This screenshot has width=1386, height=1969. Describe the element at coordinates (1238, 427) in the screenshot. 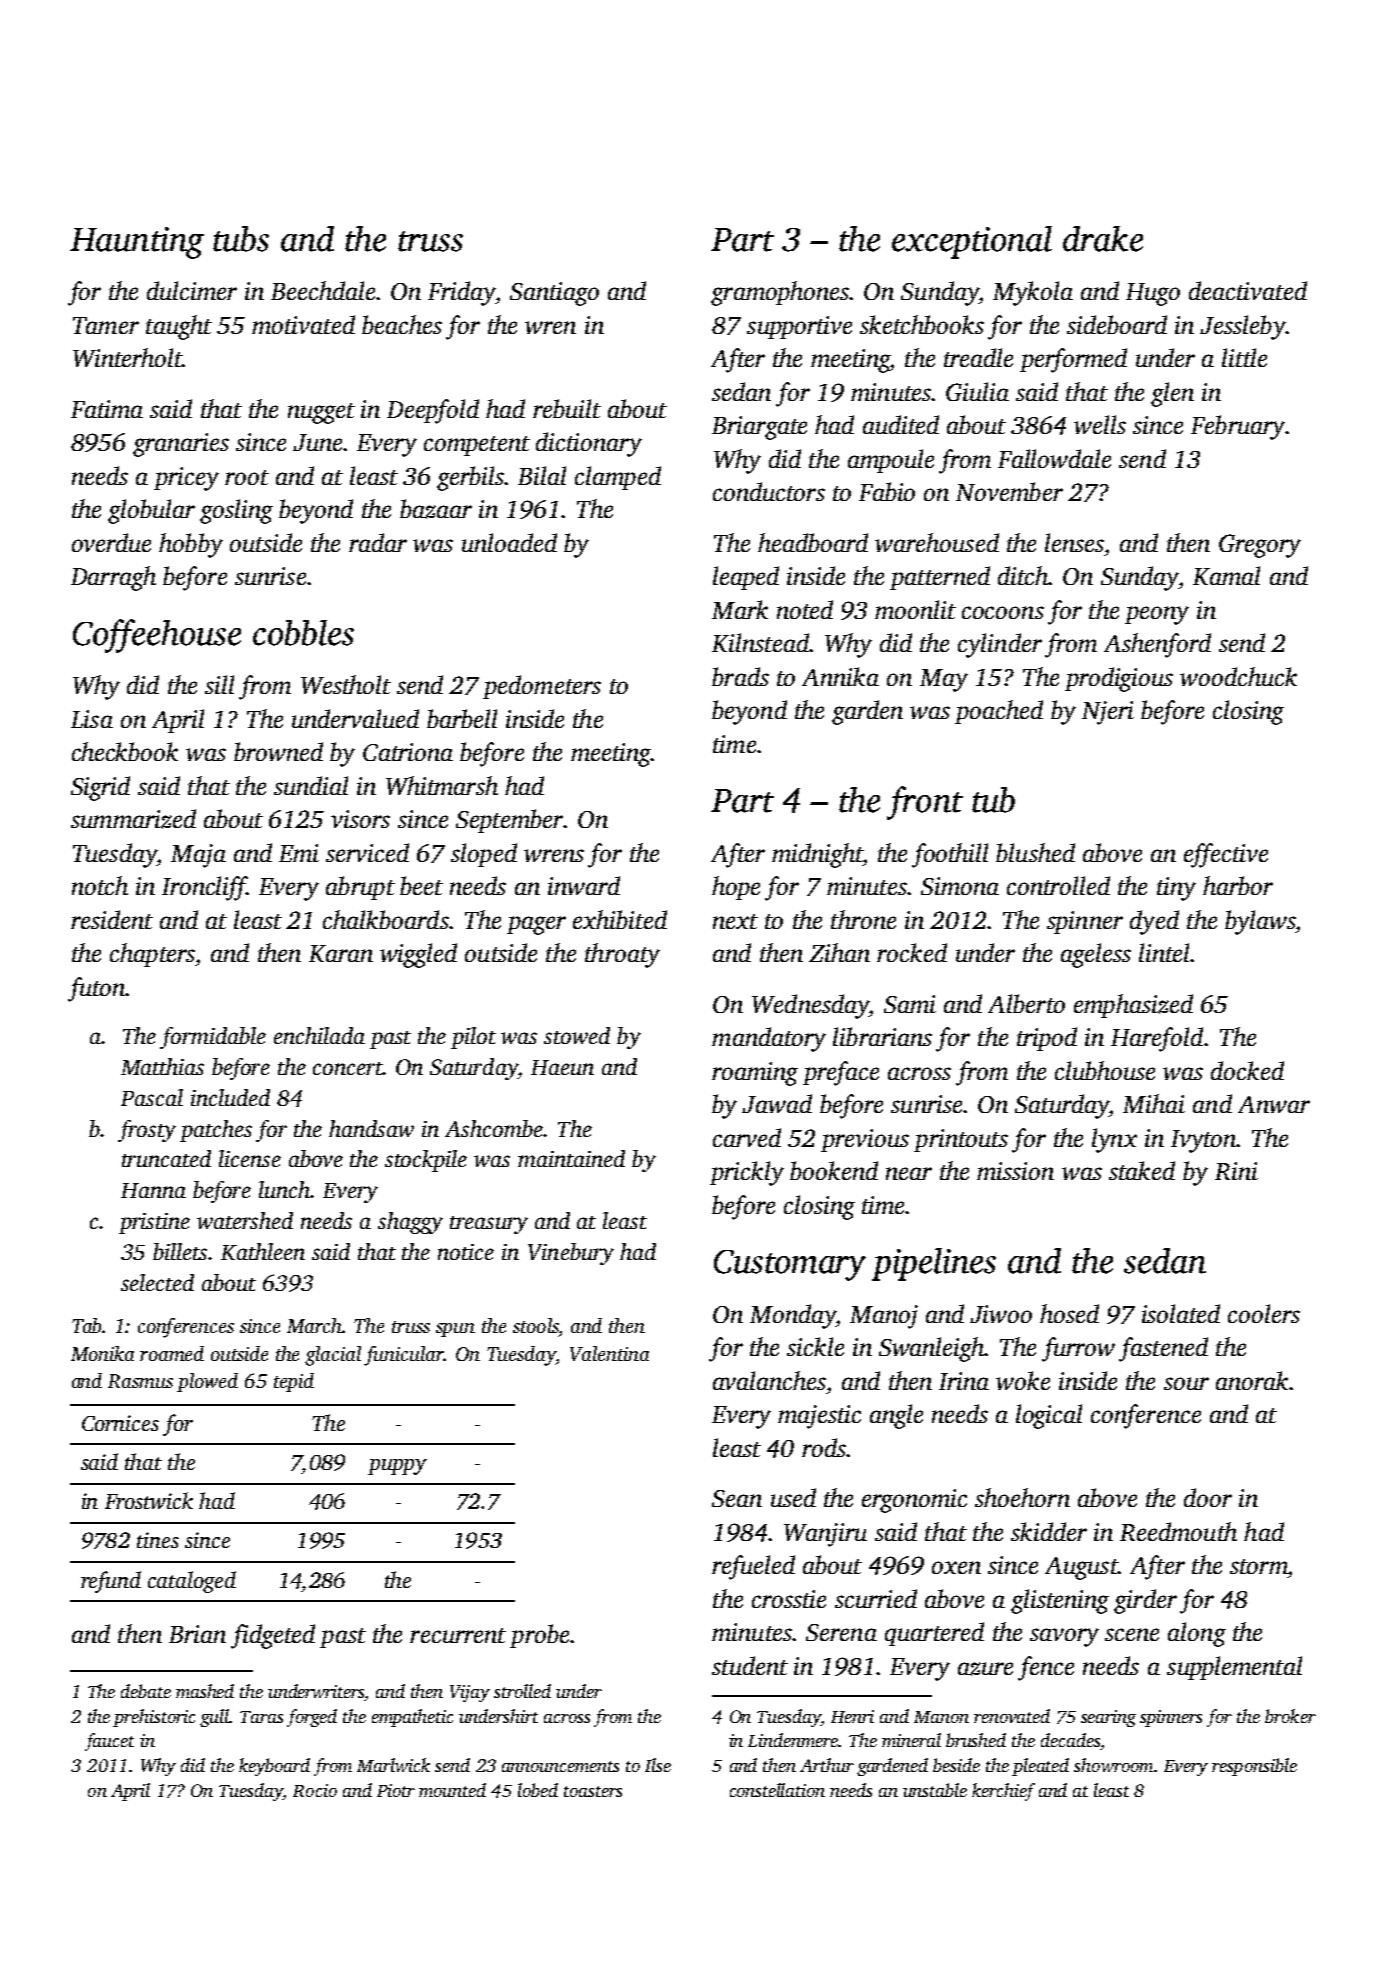

I see `February` at that location.
